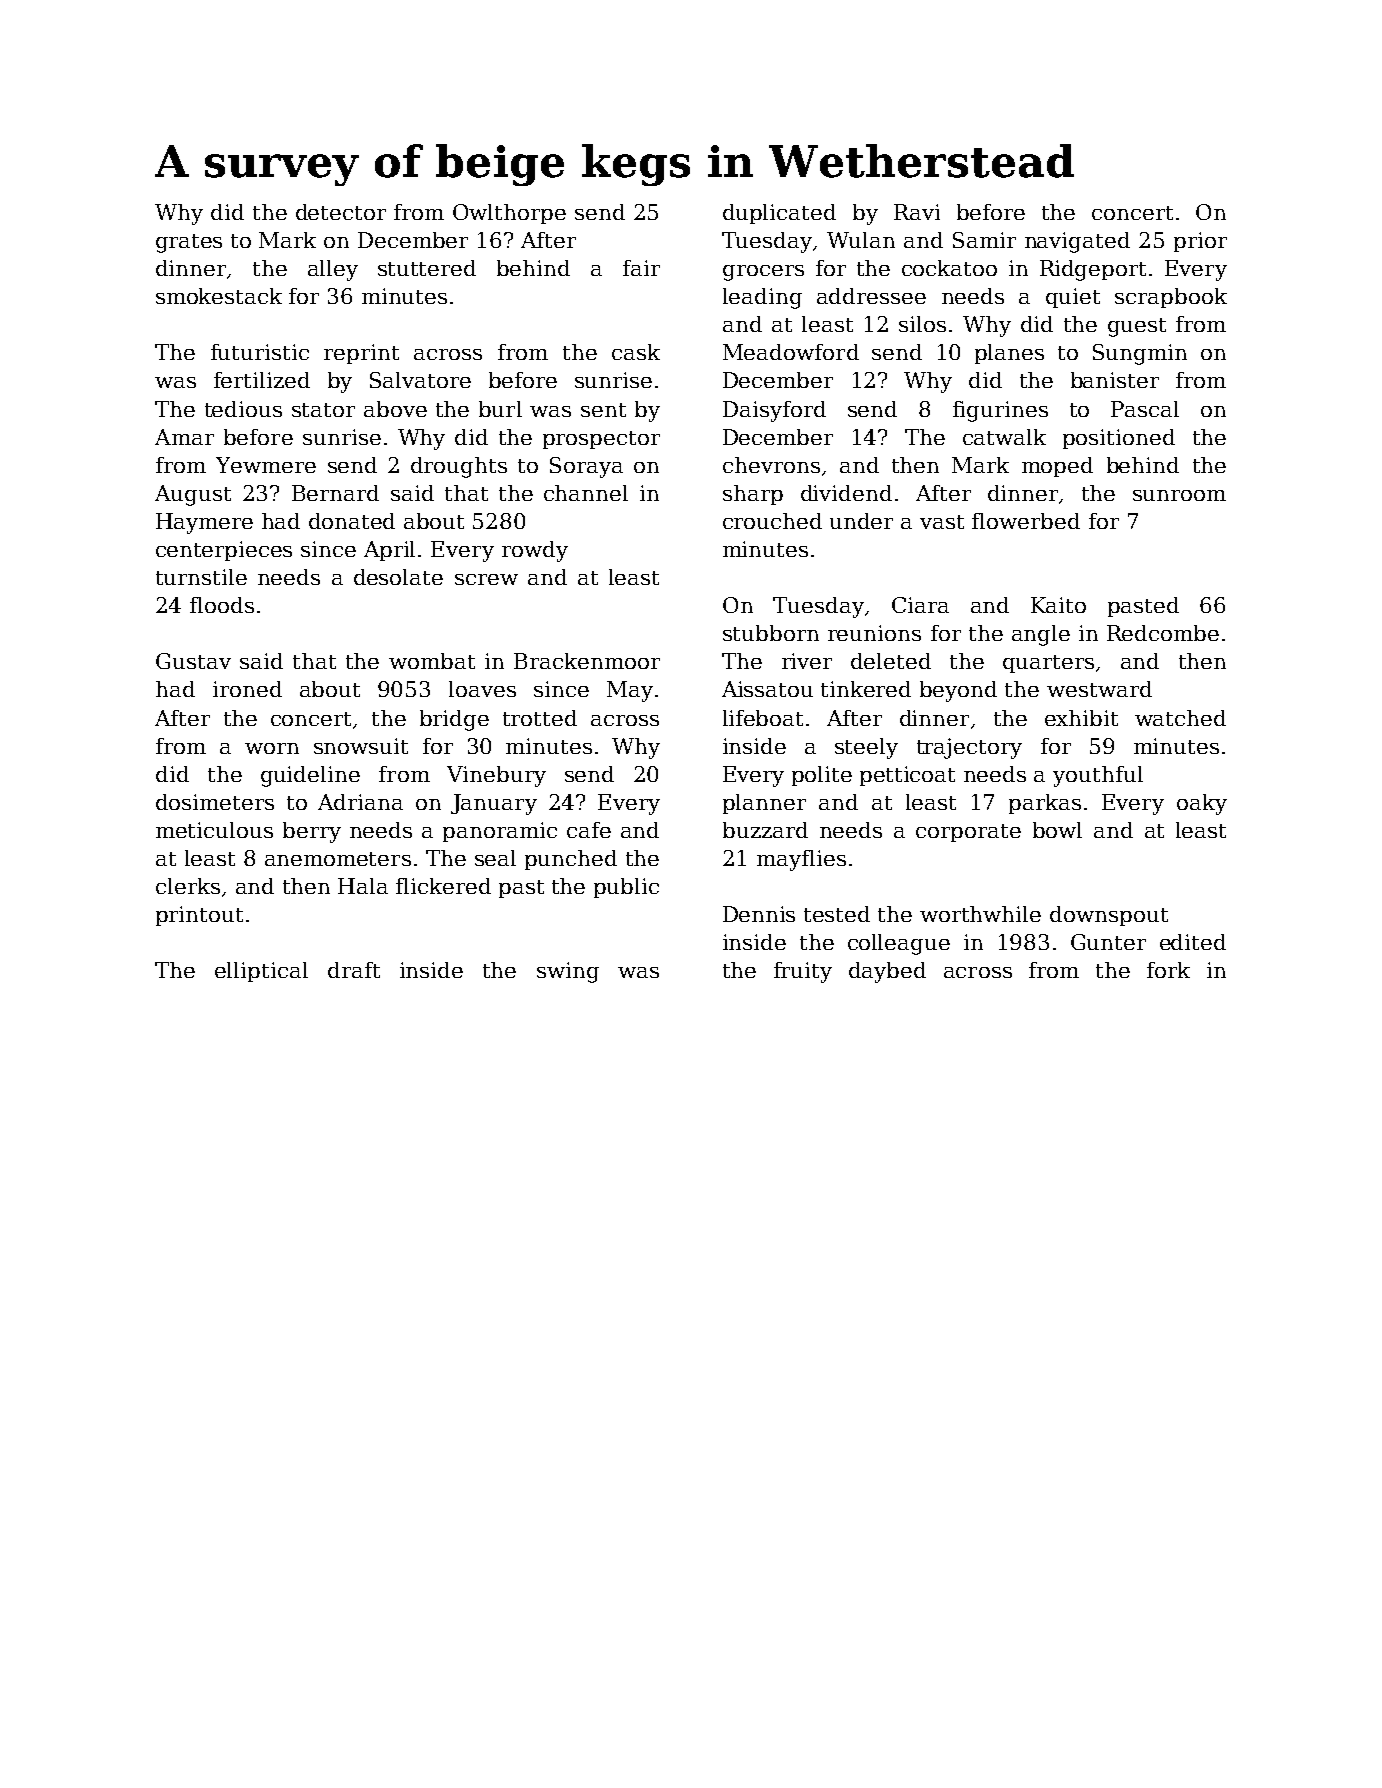 Image resolution: width=1382 pixels, height=1788 pixels. What do you see at coordinates (772, 521) in the screenshot?
I see `crouched` at bounding box center [772, 521].
